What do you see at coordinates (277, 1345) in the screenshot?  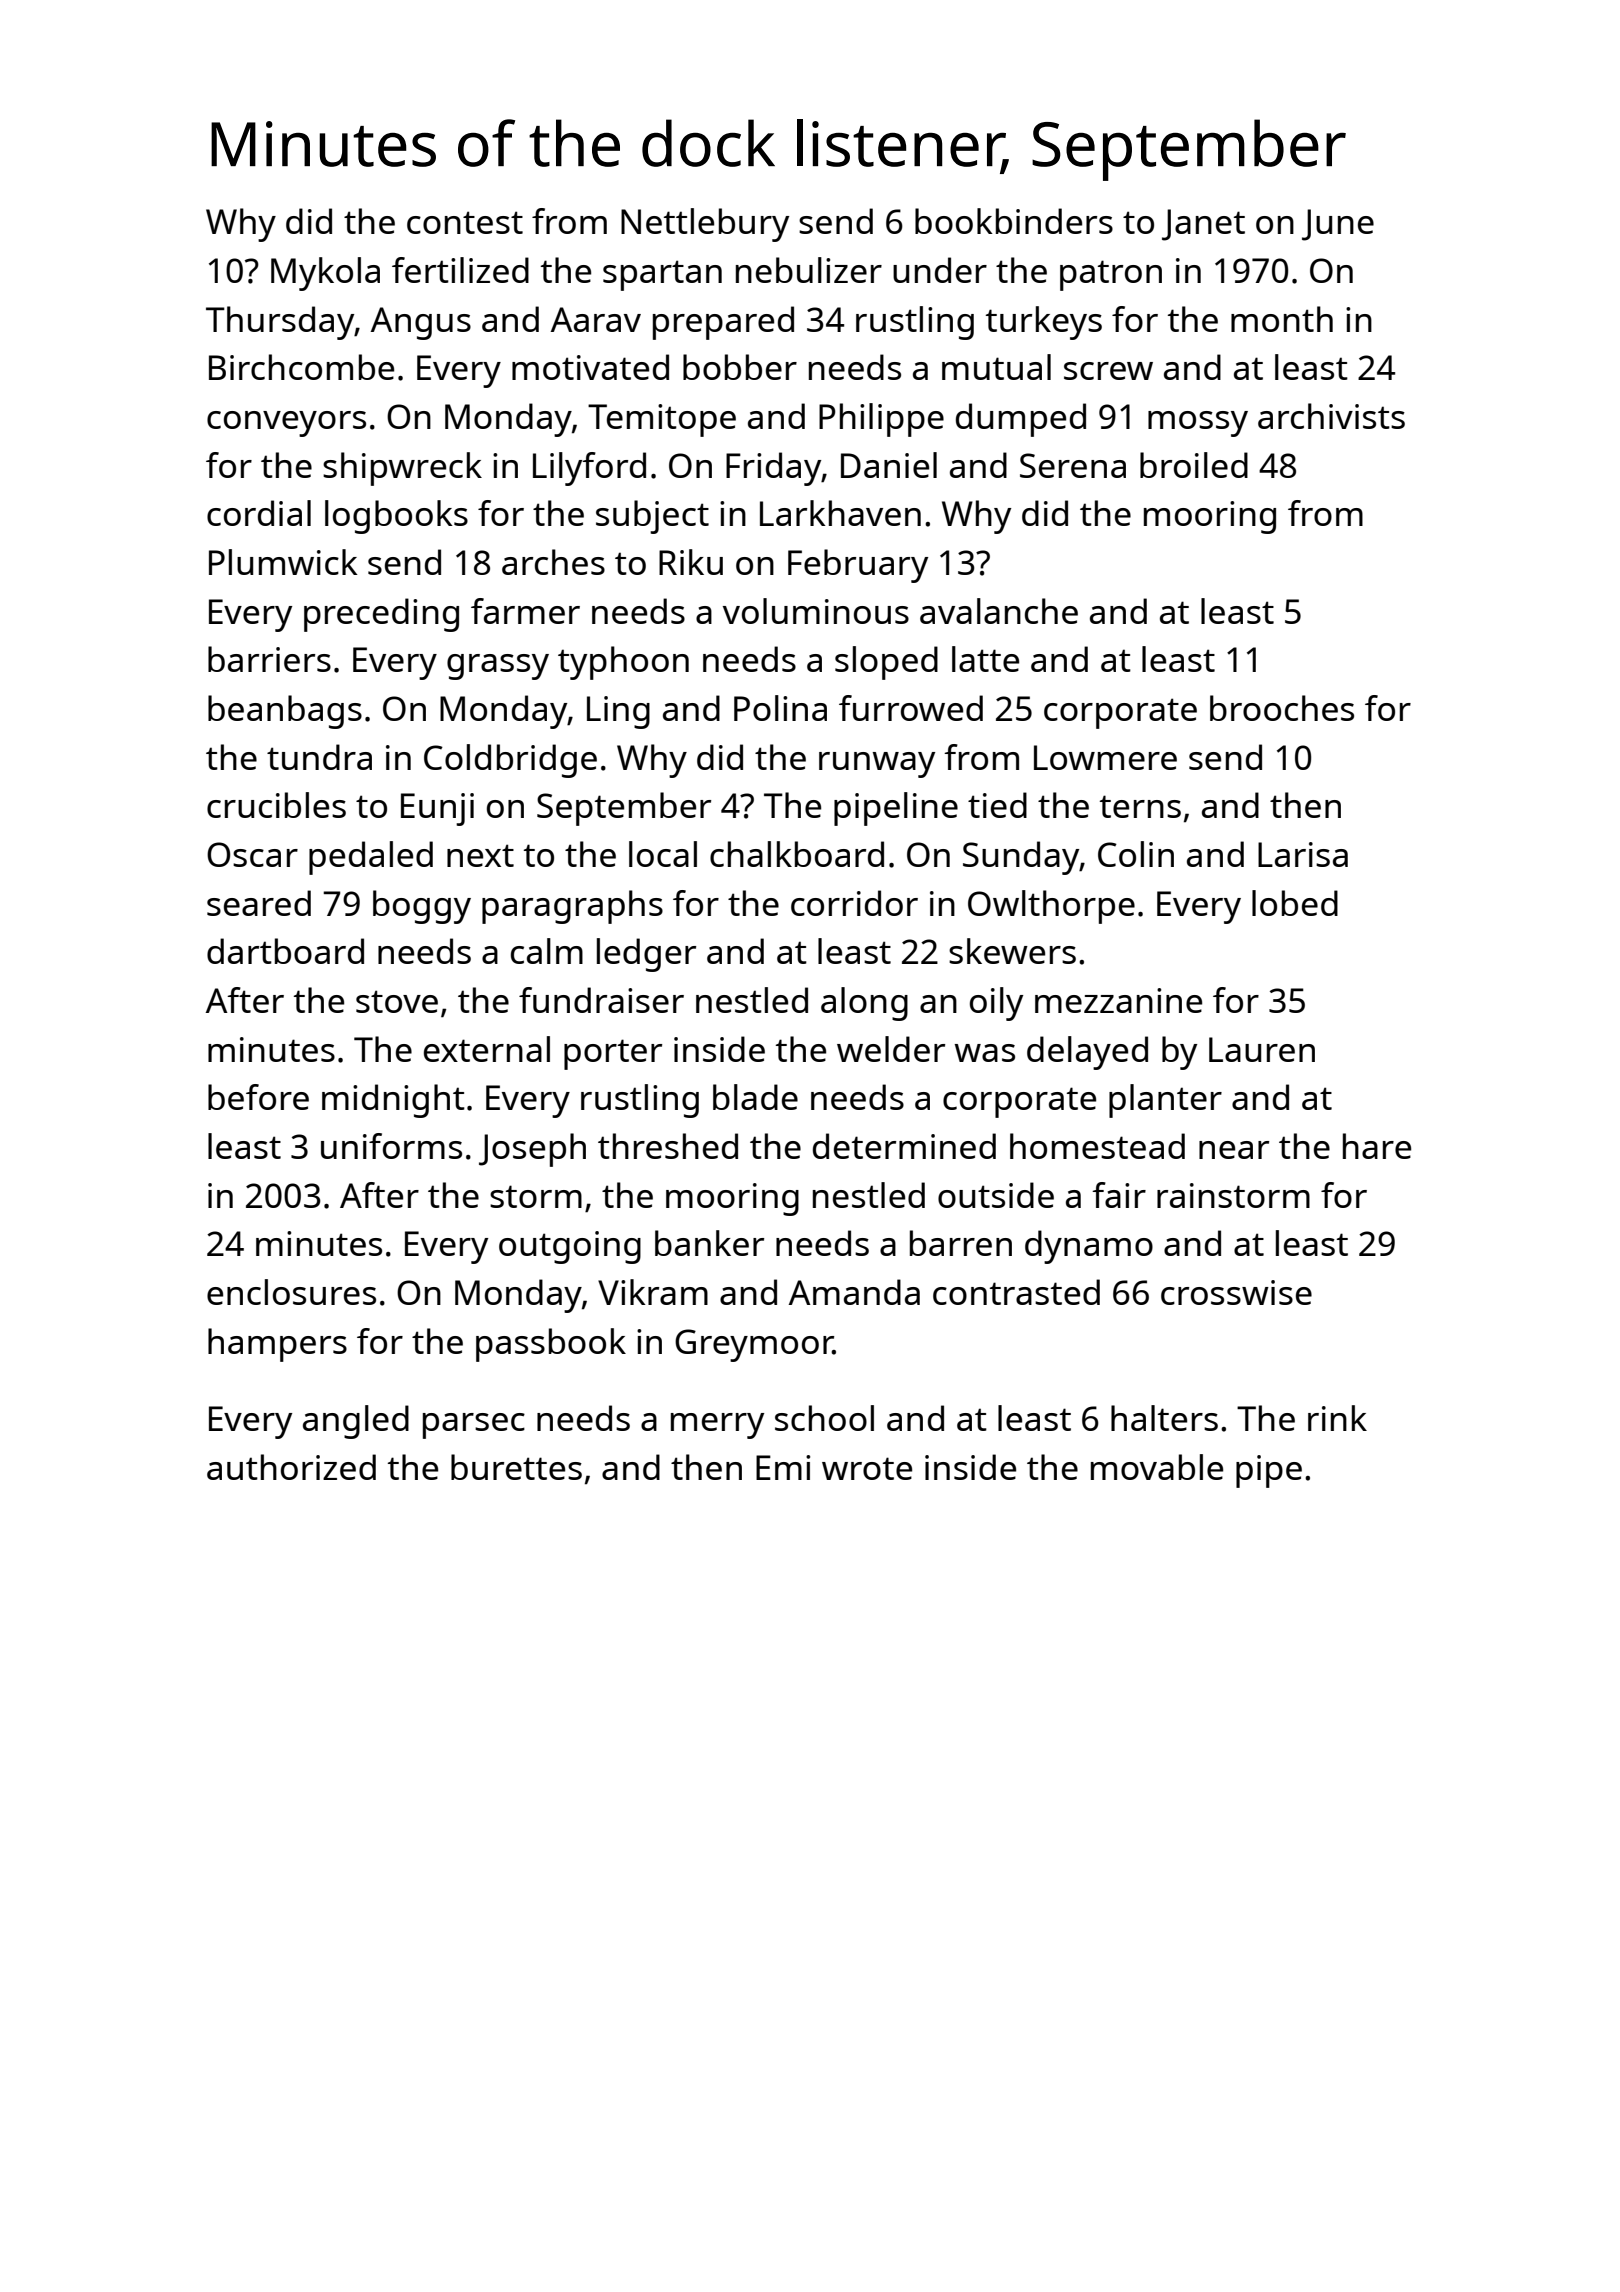 I see `hampers` at bounding box center [277, 1345].
